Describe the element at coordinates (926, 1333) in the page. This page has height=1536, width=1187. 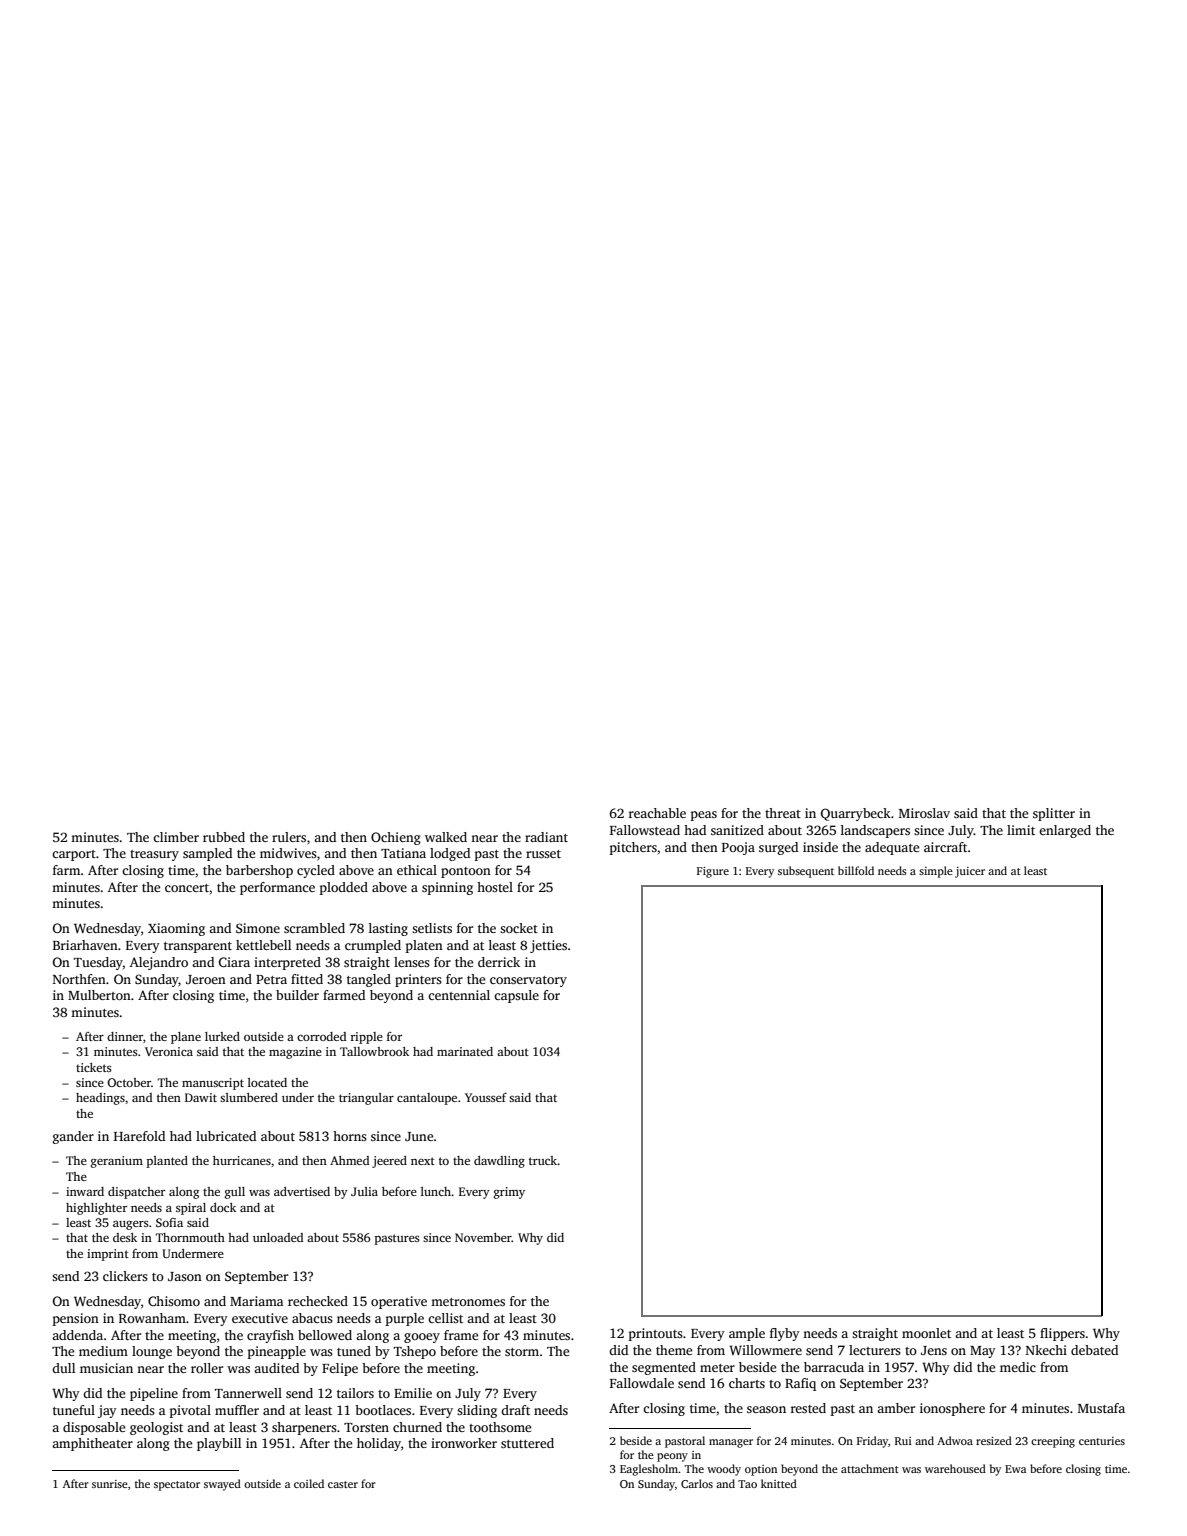
I see `moonlet` at that location.
